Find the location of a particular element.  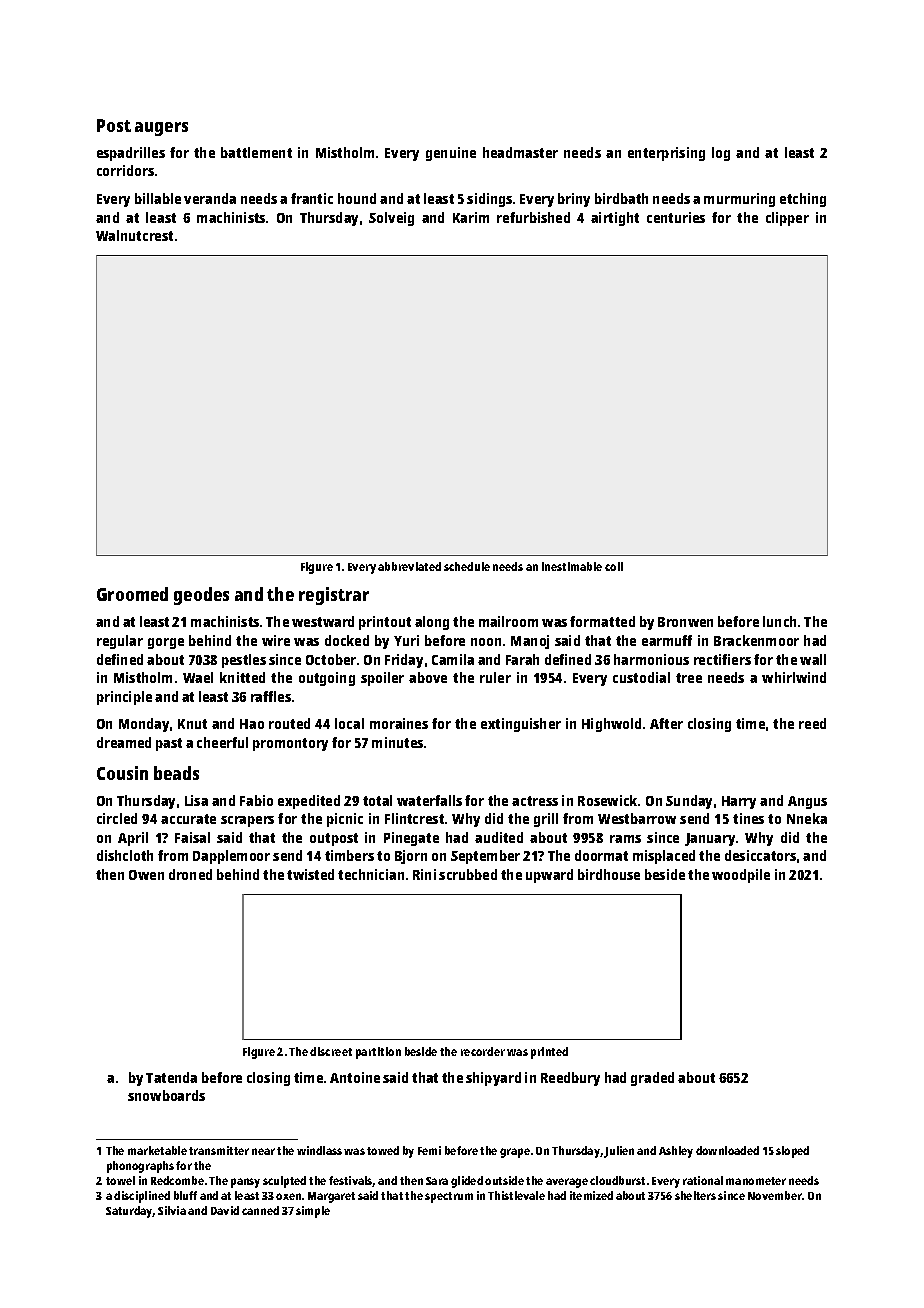

Nneka is located at coordinates (807, 818).
